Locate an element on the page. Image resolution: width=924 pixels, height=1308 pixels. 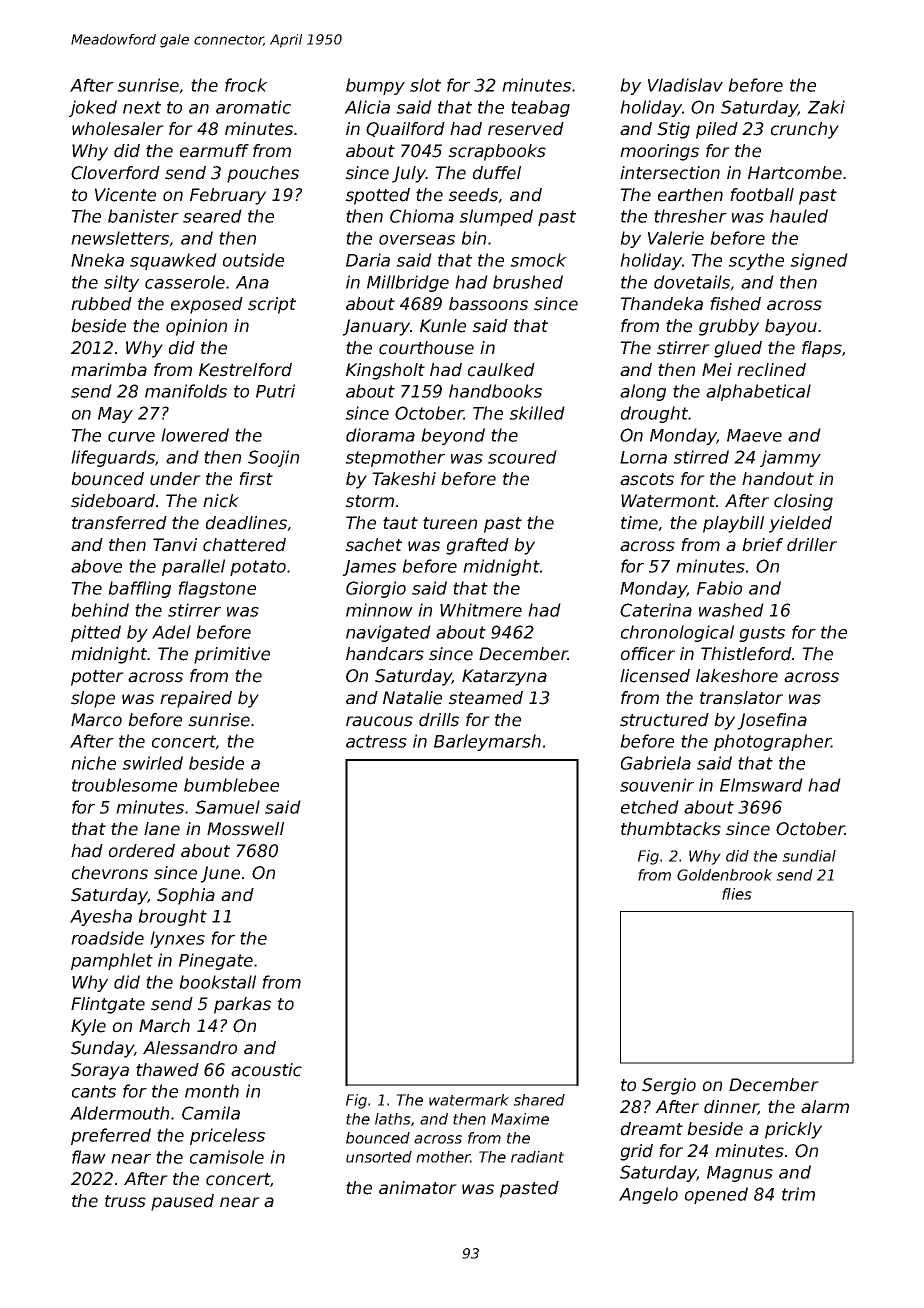
actress is located at coordinates (376, 741).
